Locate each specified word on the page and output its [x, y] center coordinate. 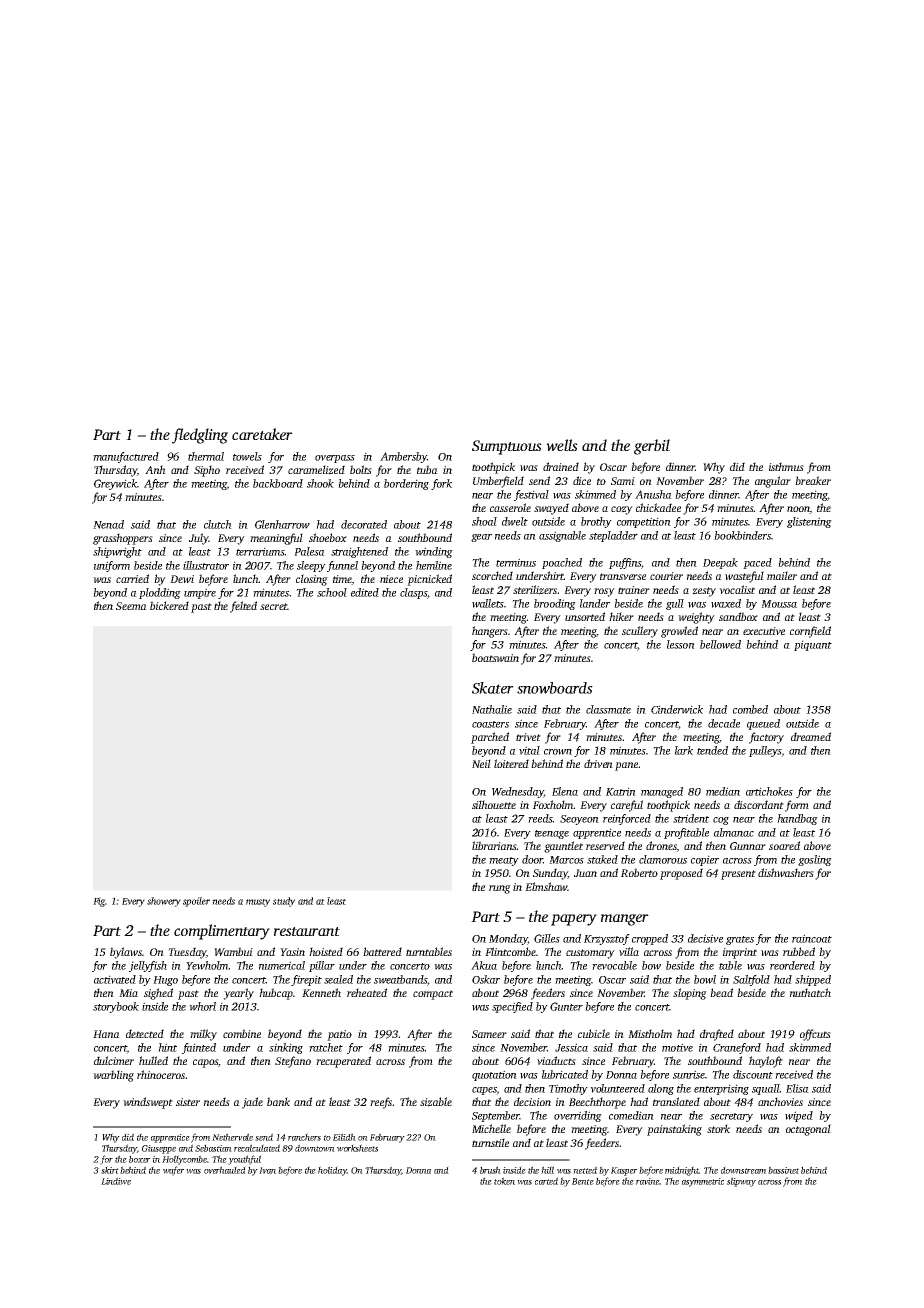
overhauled [225, 1170]
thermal [206, 456]
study [284, 902]
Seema [131, 606]
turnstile [490, 1142]
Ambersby [403, 457]
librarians [494, 845]
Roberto [639, 872]
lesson [681, 644]
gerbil [652, 447]
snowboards [555, 688]
